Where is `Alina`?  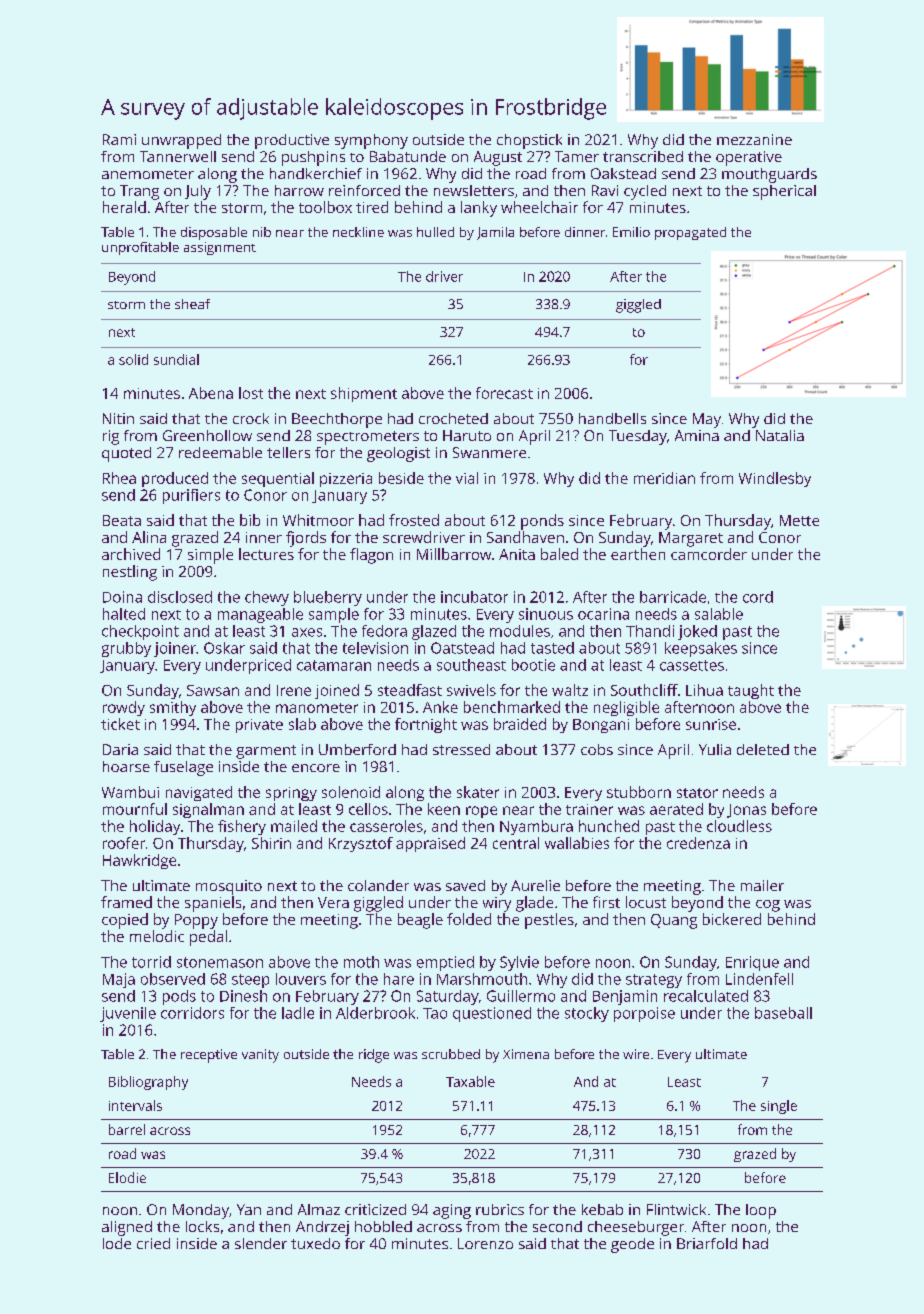 Alina is located at coordinates (149, 537).
